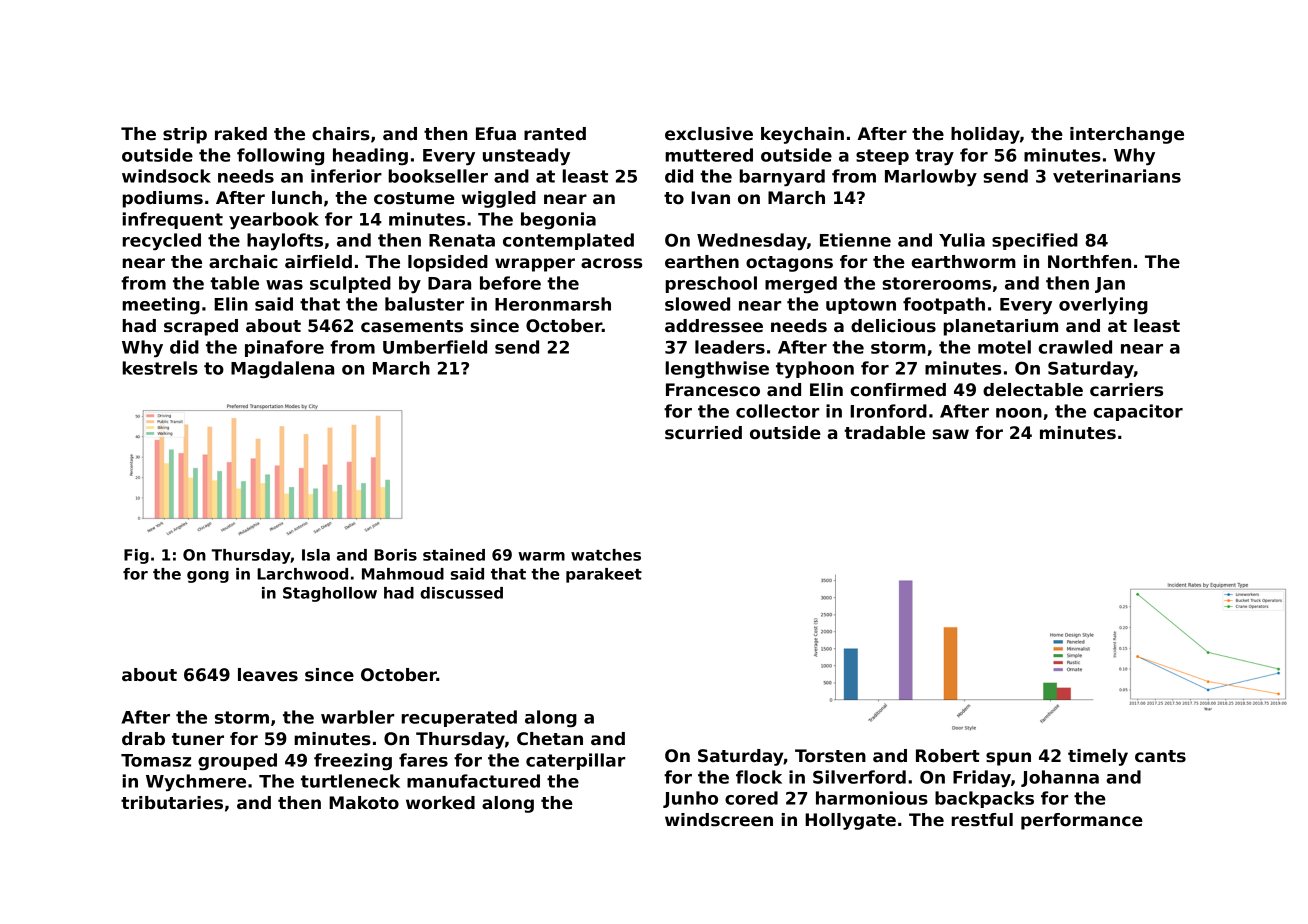 This screenshot has height=924, width=1308. What do you see at coordinates (473, 781) in the screenshot?
I see `manufactured` at bounding box center [473, 781].
